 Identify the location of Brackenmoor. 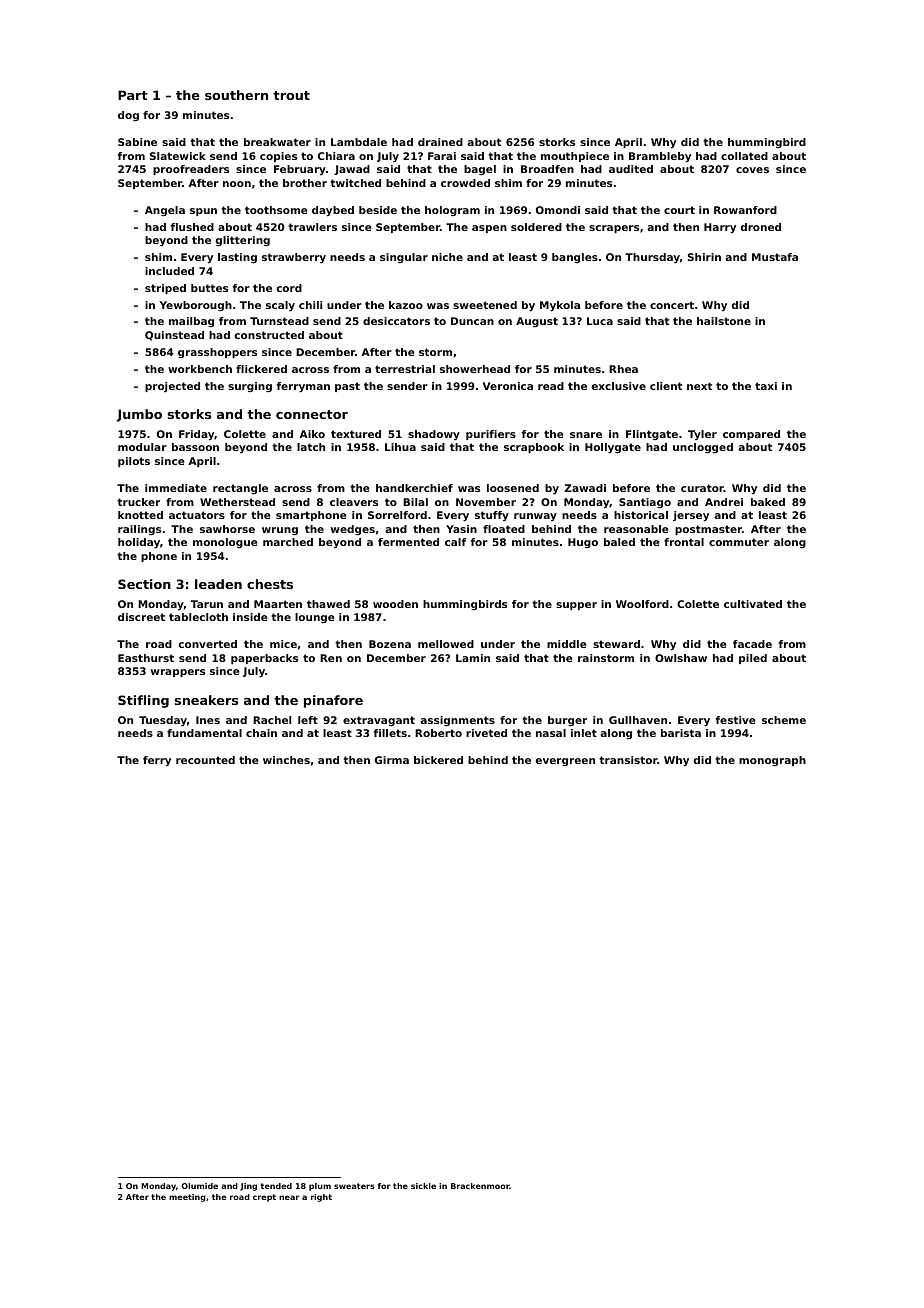
(480, 1186).
